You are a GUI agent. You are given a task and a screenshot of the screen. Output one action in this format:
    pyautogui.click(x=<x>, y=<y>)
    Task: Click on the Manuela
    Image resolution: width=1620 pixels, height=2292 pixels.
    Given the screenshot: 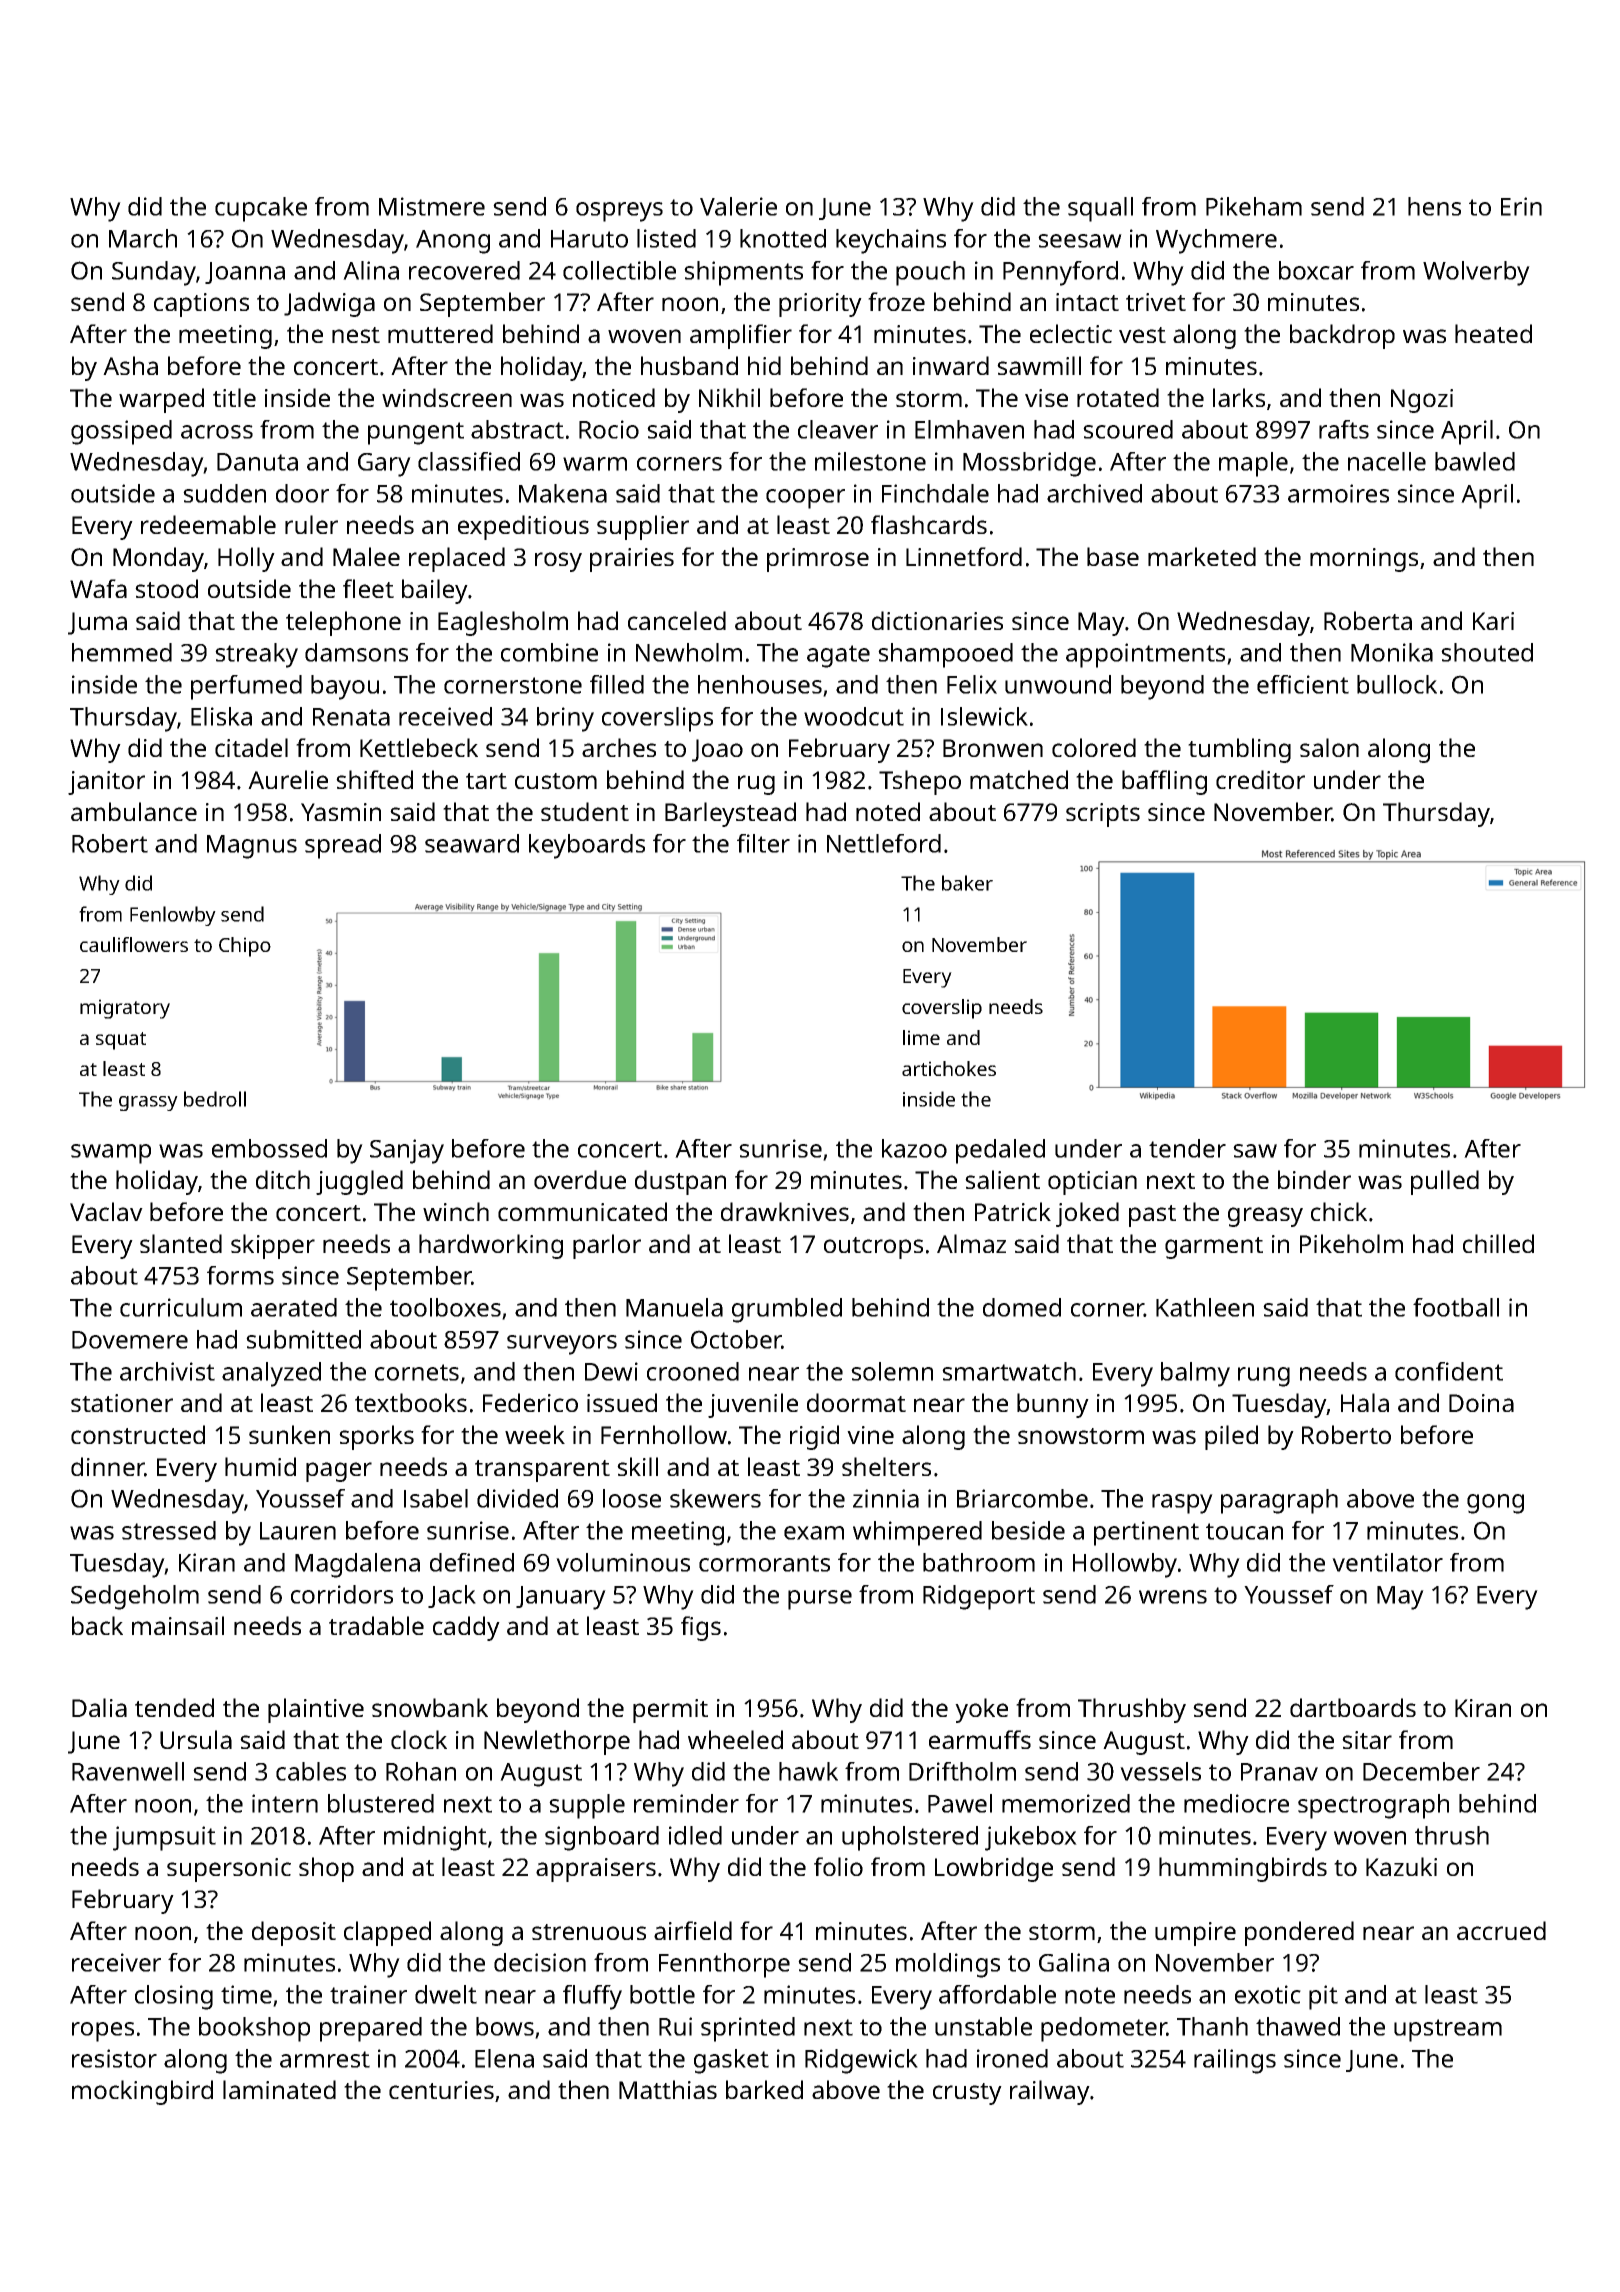 What is the action you would take?
    pyautogui.click(x=674, y=1307)
